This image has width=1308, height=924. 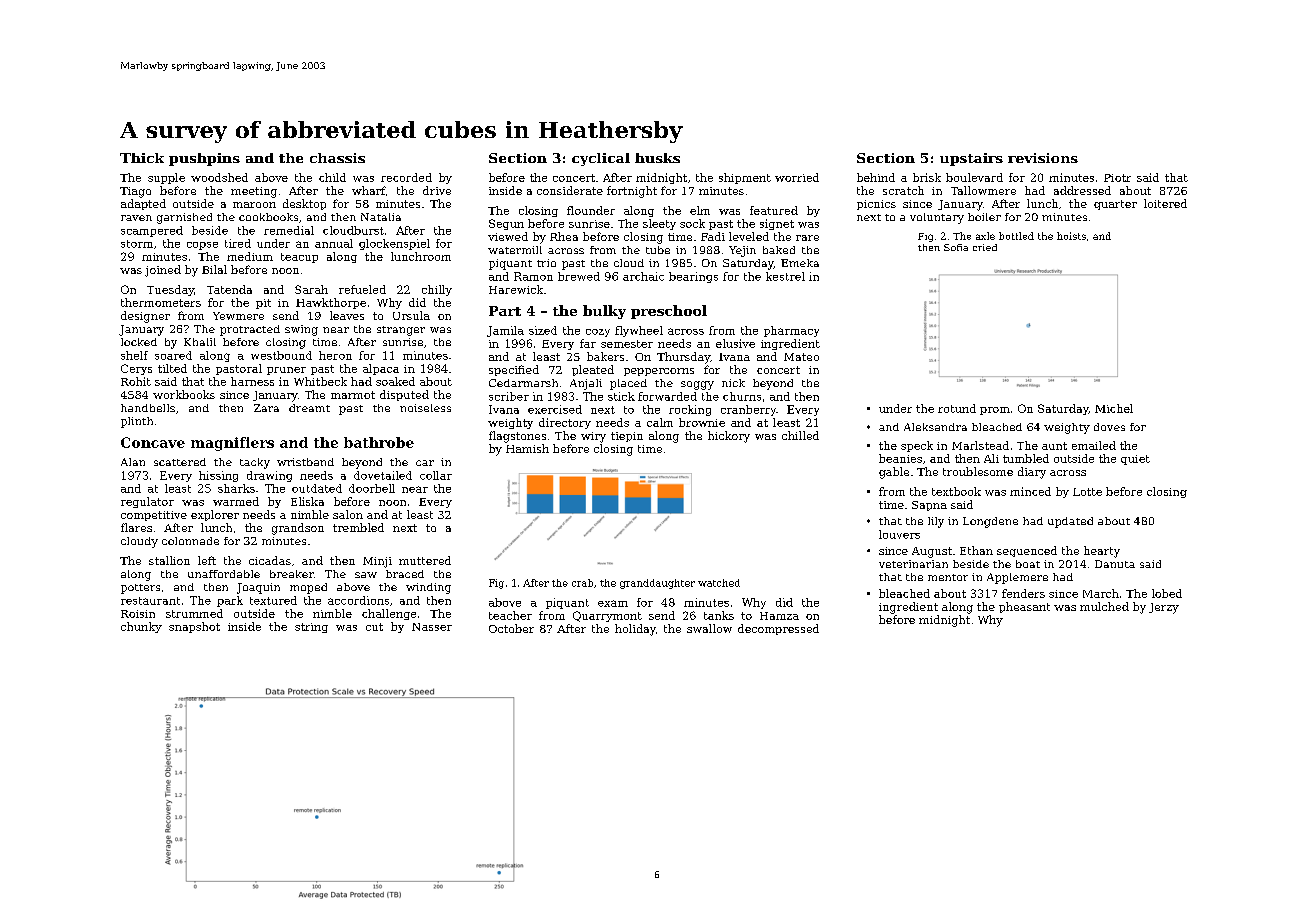 What do you see at coordinates (1043, 158) in the image?
I see `revisions` at bounding box center [1043, 158].
